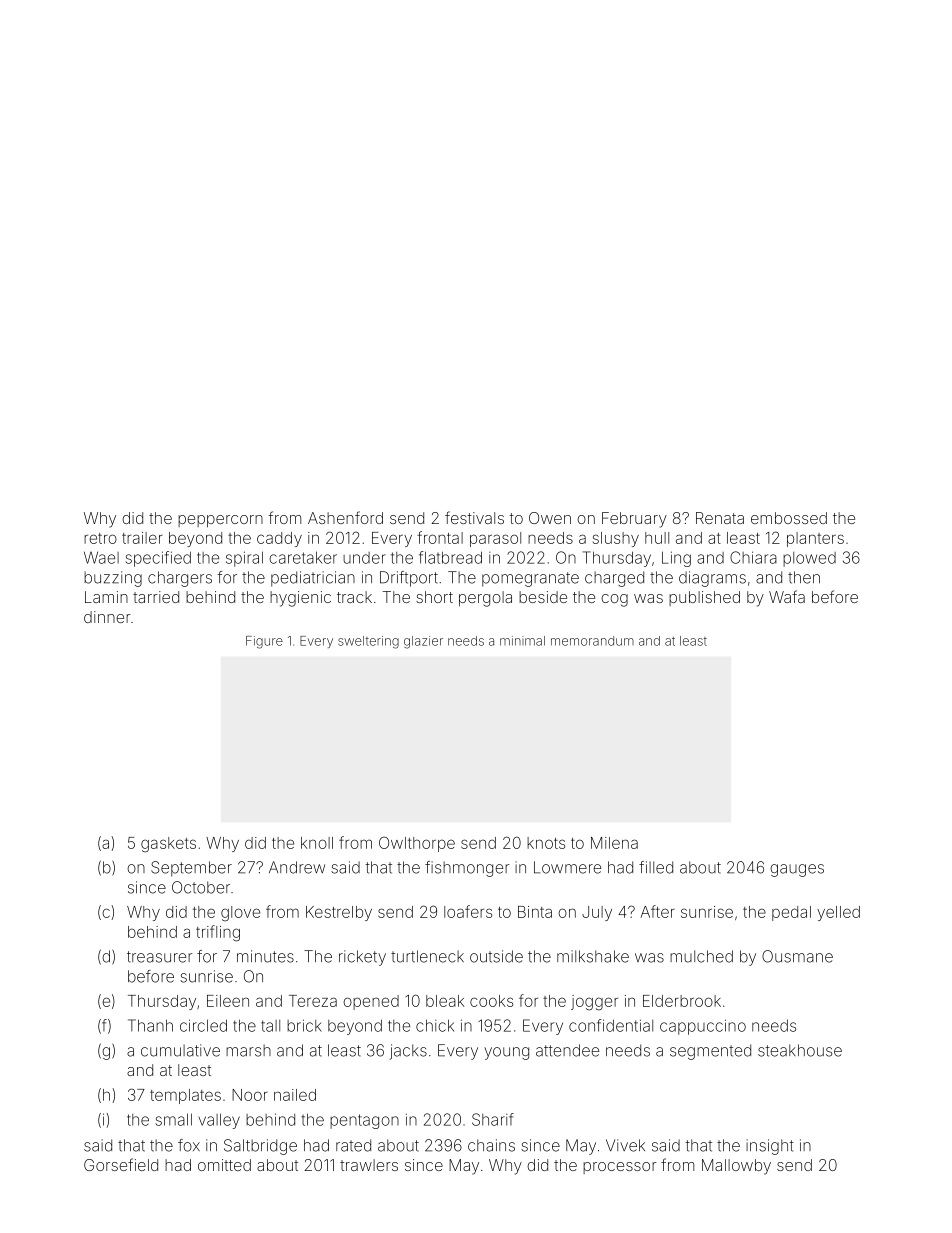 This page has height=1233, width=952. I want to click on treasurer, so click(160, 957).
